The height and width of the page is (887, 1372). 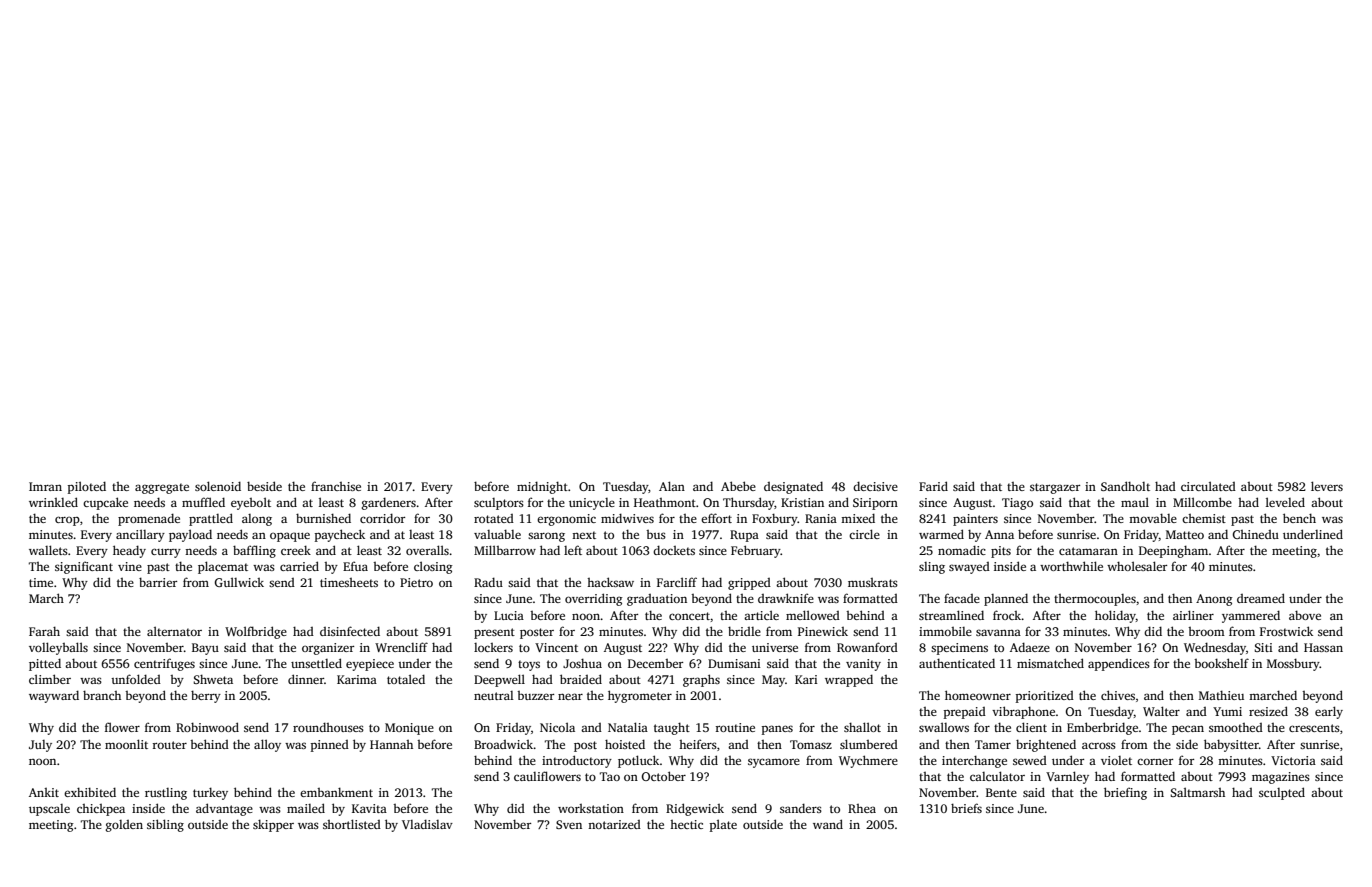 What do you see at coordinates (494, 695) in the page?
I see `neutral` at bounding box center [494, 695].
